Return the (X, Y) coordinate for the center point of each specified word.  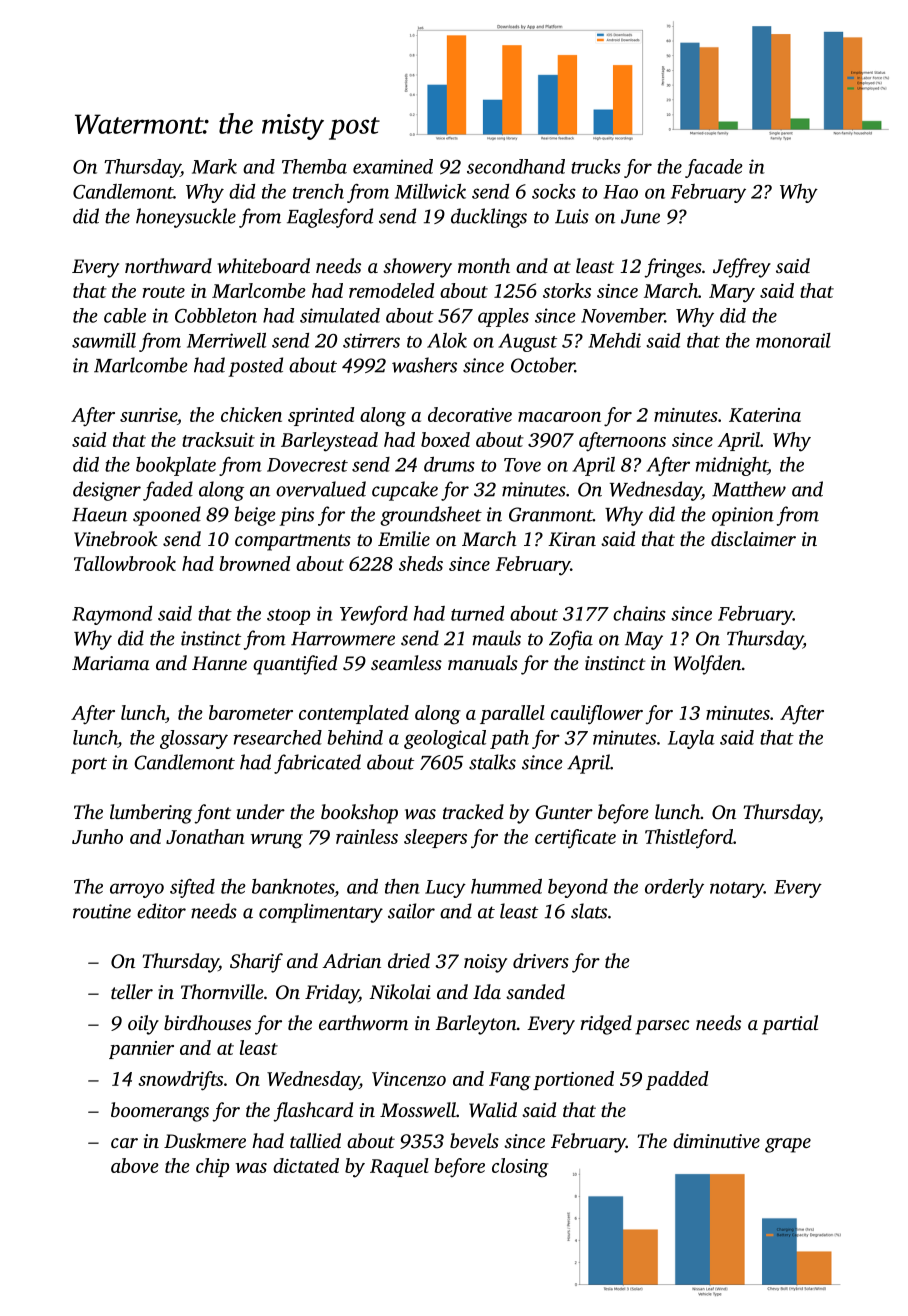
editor (161, 911)
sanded (535, 991)
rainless (367, 836)
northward (168, 266)
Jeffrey (742, 268)
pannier (141, 1050)
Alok (447, 340)
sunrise (148, 415)
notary (737, 890)
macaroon (559, 417)
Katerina (765, 415)
